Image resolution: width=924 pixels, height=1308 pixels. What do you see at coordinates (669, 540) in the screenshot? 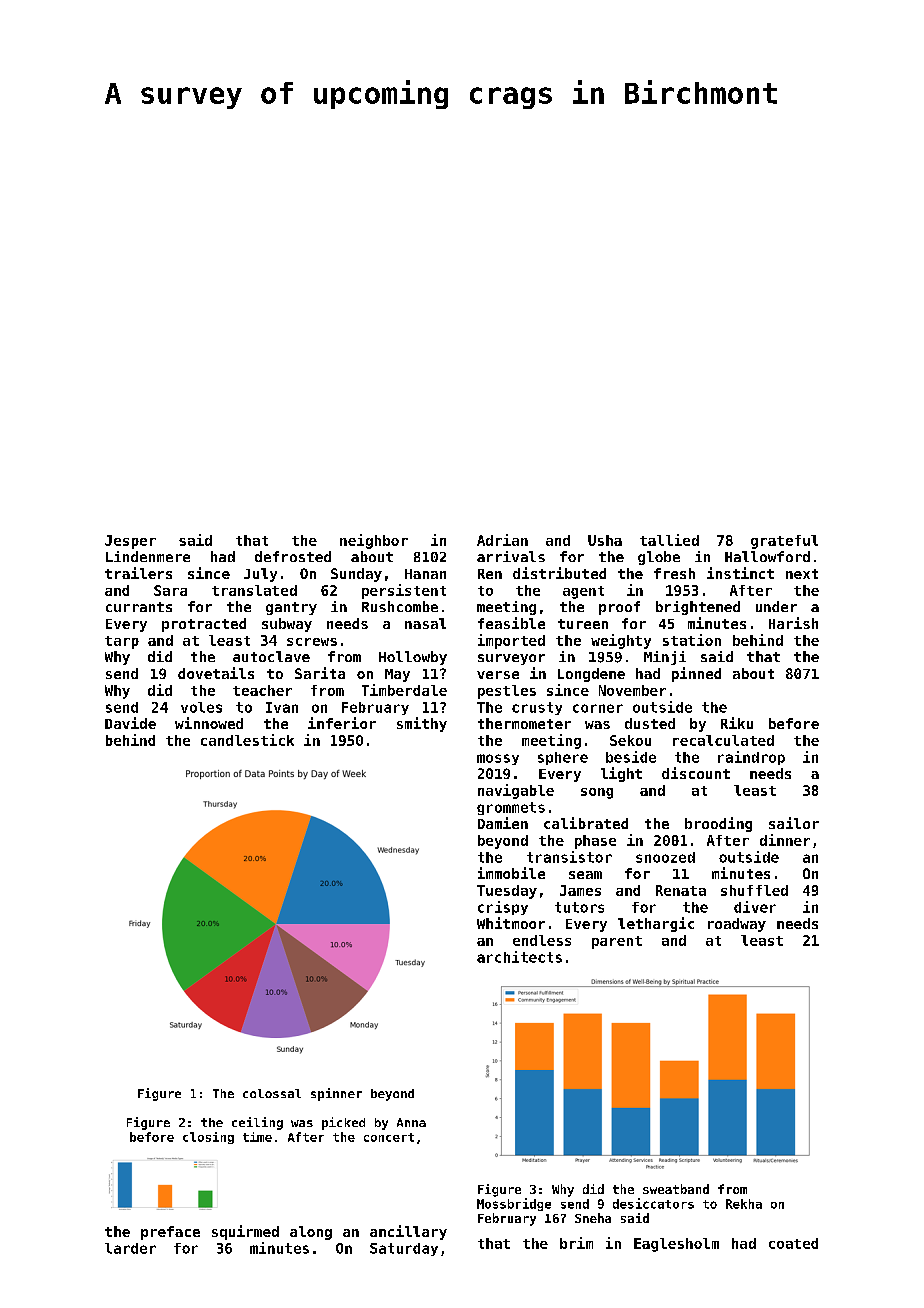
I see `tallied` at bounding box center [669, 540].
